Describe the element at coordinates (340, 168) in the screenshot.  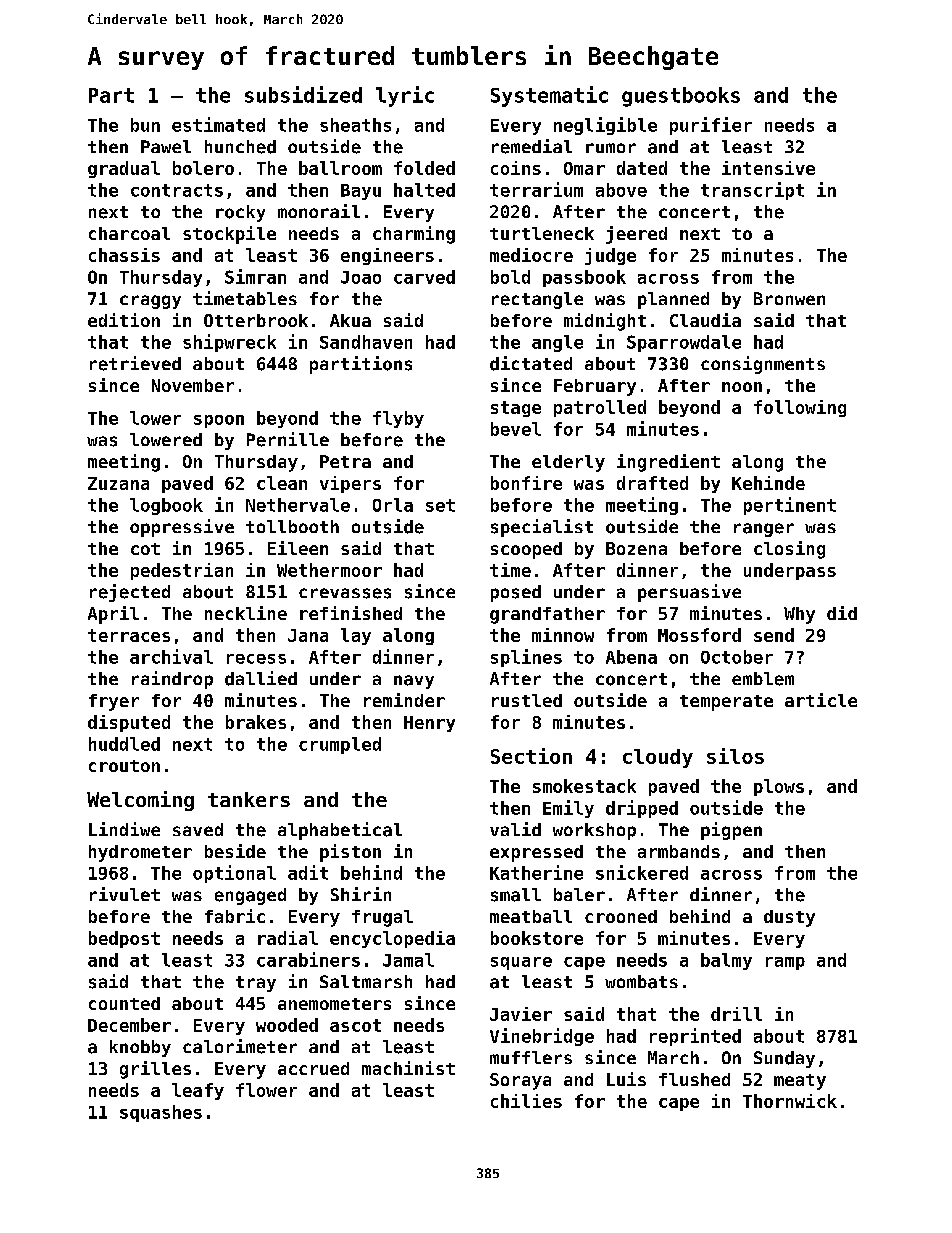
I see `ballroom` at that location.
